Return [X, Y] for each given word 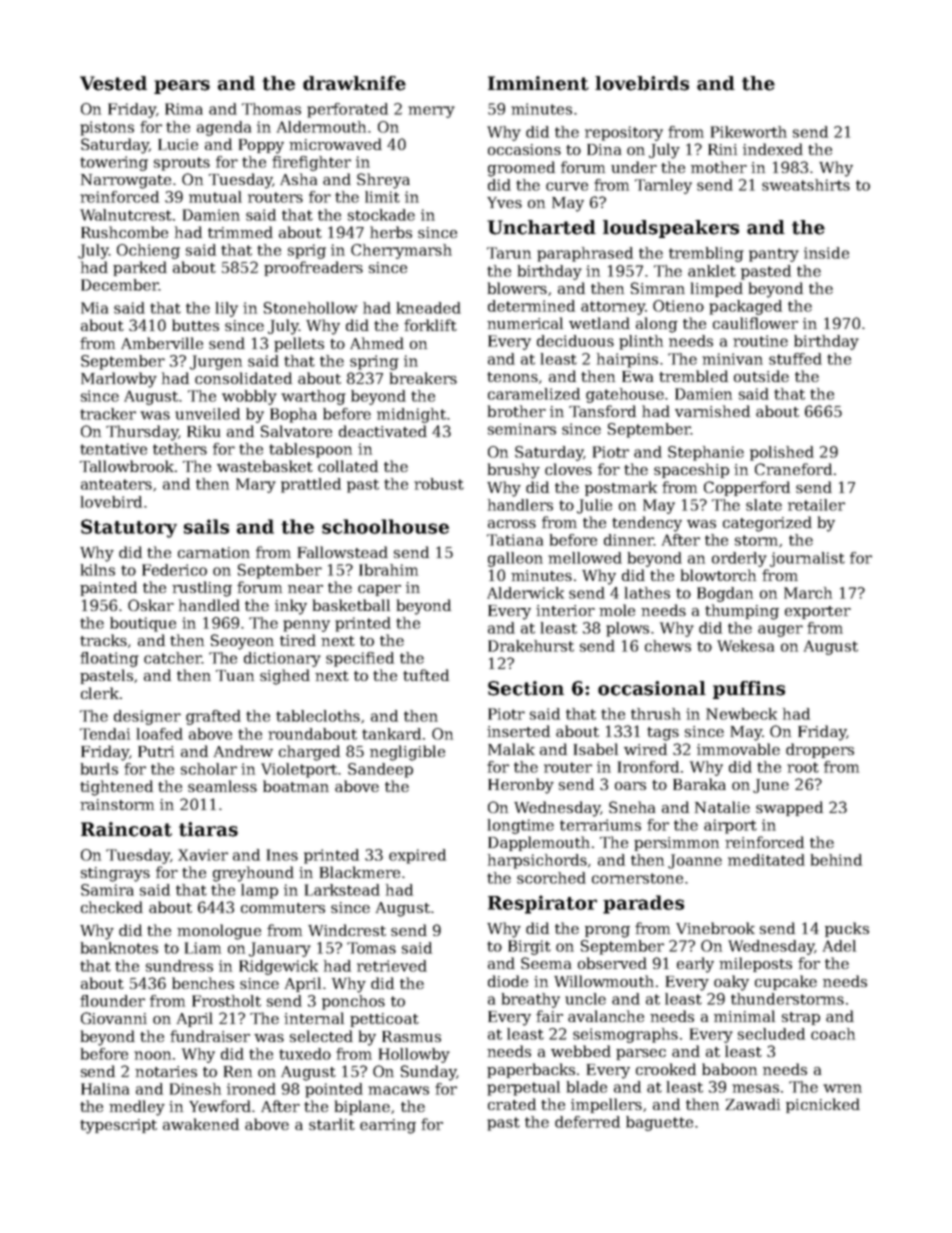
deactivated [383, 431]
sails [206, 526]
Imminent [538, 83]
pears [182, 87]
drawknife [354, 83]
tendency [647, 524]
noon [152, 1055]
